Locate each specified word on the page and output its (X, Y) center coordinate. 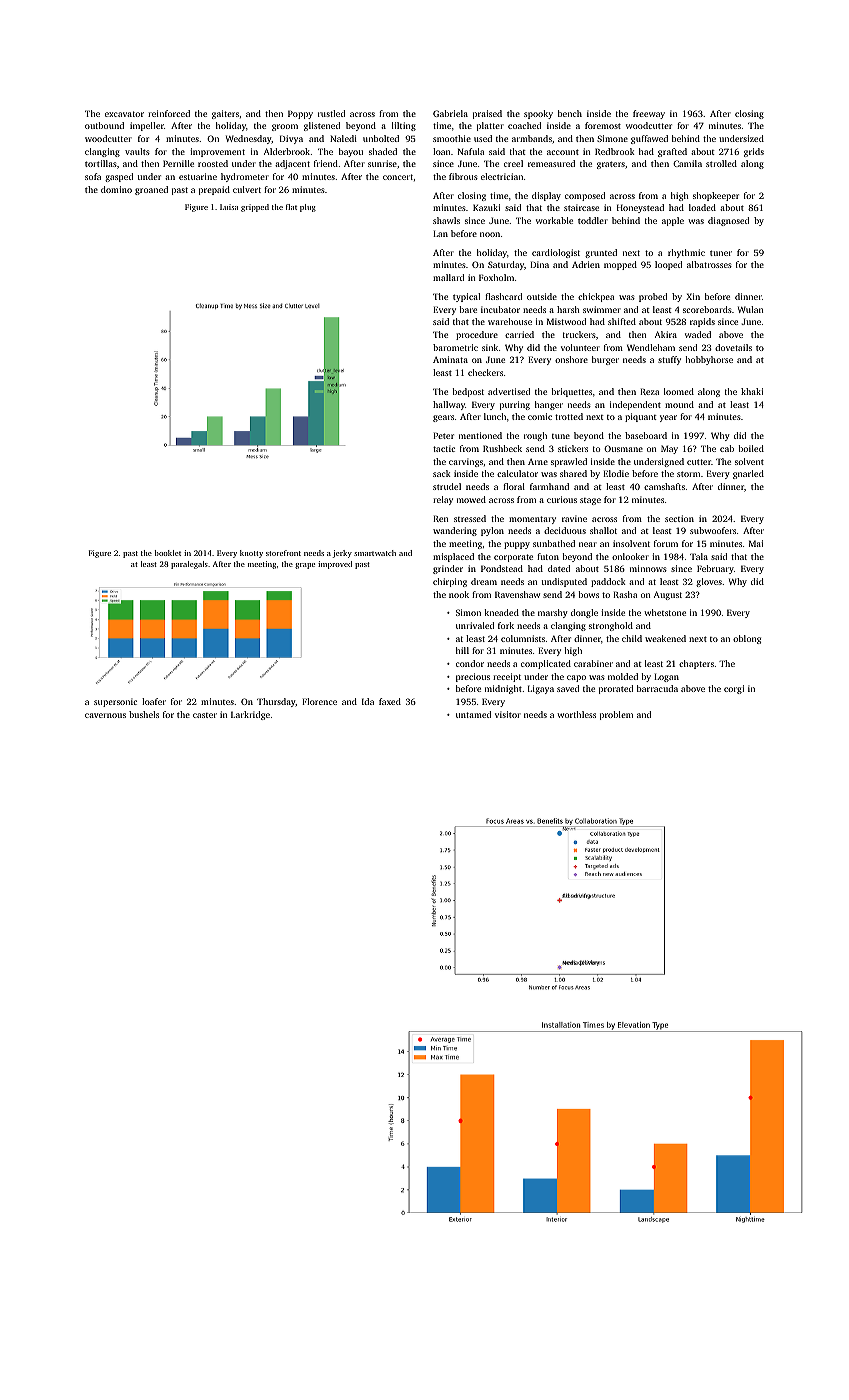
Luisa (229, 207)
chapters (696, 664)
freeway (649, 114)
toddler (593, 220)
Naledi (343, 138)
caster (205, 715)
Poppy (300, 114)
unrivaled (475, 625)
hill (462, 650)
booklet (168, 553)
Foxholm (496, 277)
